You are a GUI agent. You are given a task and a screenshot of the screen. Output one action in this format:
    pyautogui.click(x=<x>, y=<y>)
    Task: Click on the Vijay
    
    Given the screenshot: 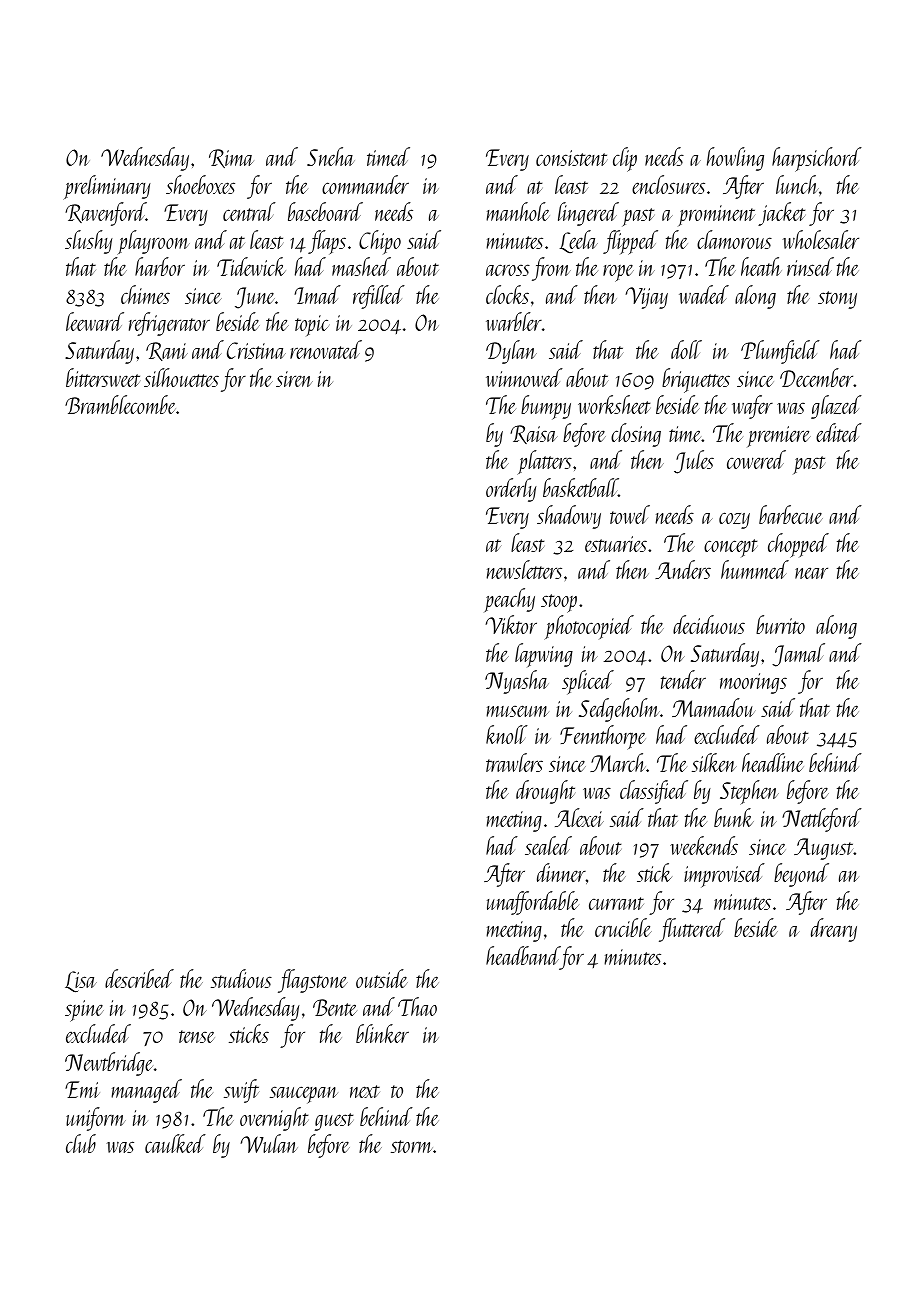 What is the action you would take?
    pyautogui.click(x=646, y=298)
